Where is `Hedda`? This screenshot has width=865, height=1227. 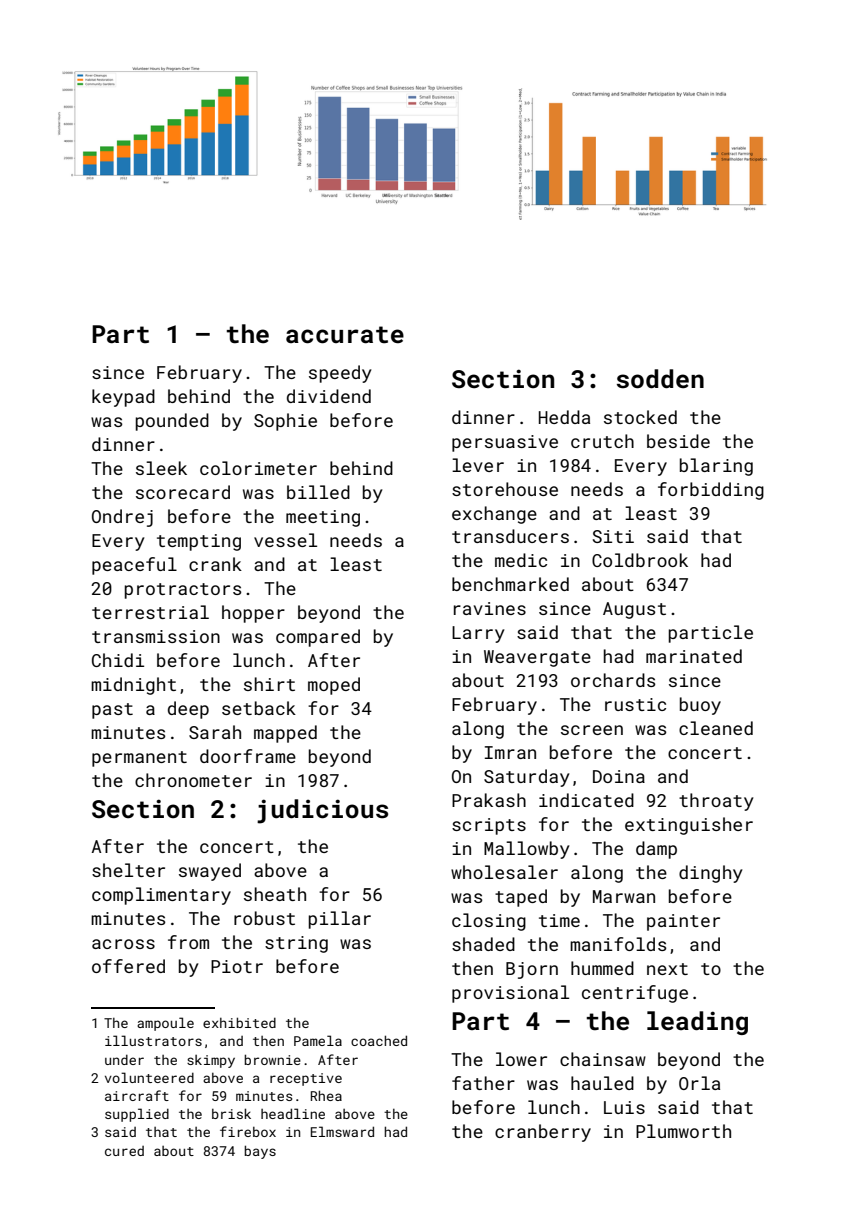 Hedda is located at coordinates (564, 417).
